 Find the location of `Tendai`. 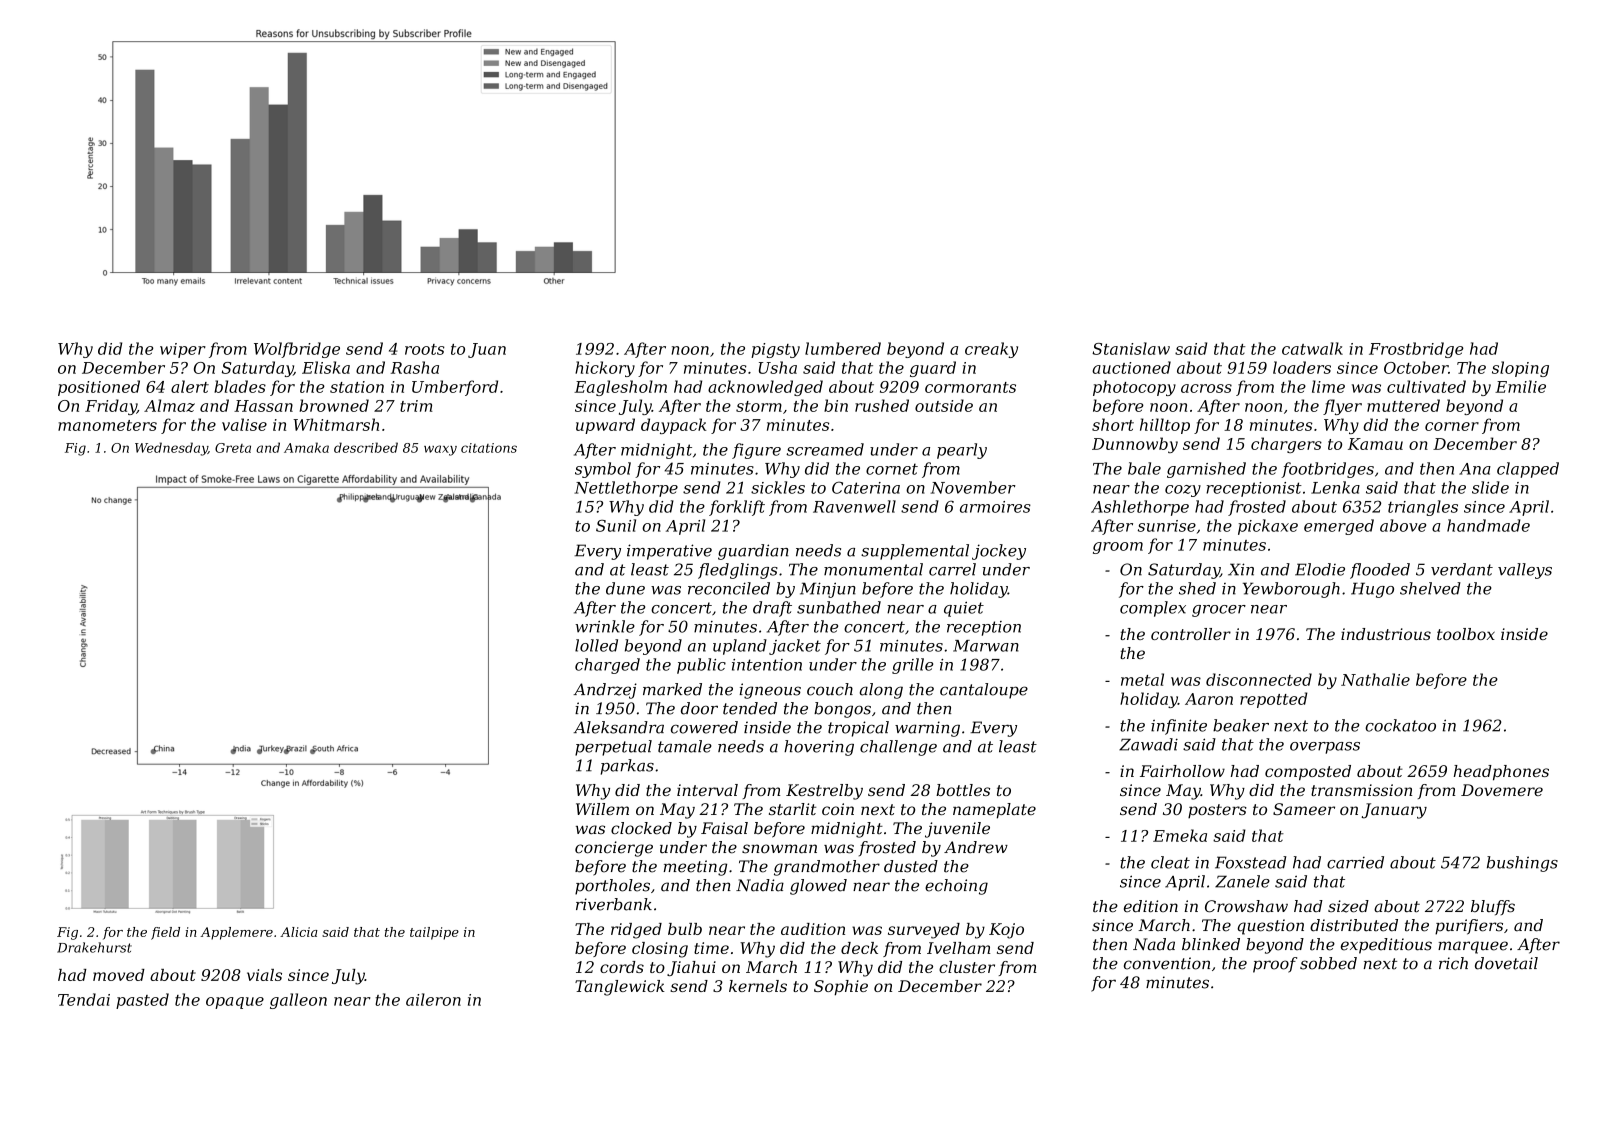

Tendai is located at coordinates (84, 999).
